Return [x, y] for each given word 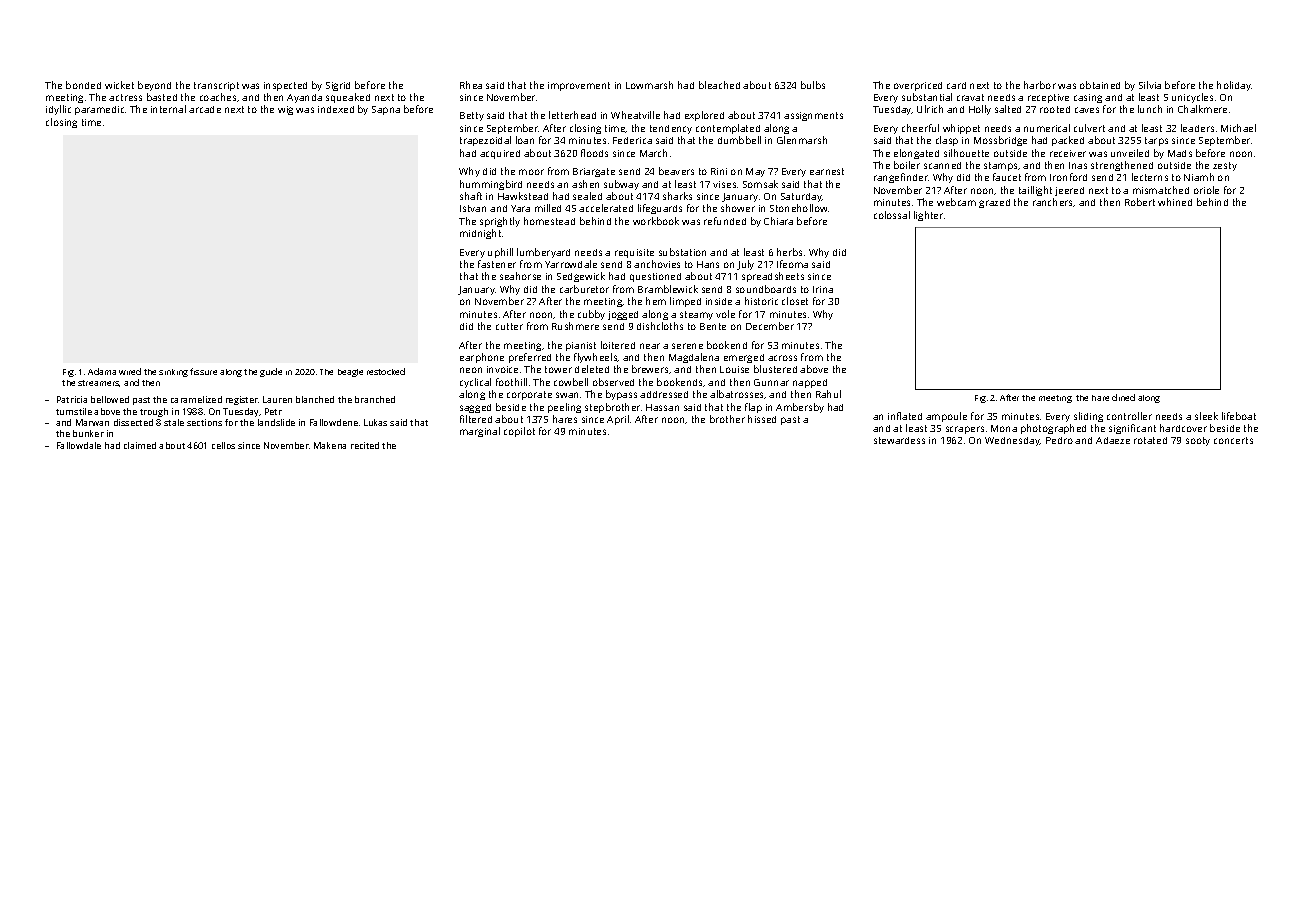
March [653, 153]
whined [1175, 202]
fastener [497, 264]
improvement [579, 86]
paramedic [99, 110]
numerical [1047, 128]
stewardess [899, 440]
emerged [744, 358]
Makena [330, 445]
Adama [102, 371]
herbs [789, 252]
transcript [216, 86]
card [956, 85]
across [782, 358]
